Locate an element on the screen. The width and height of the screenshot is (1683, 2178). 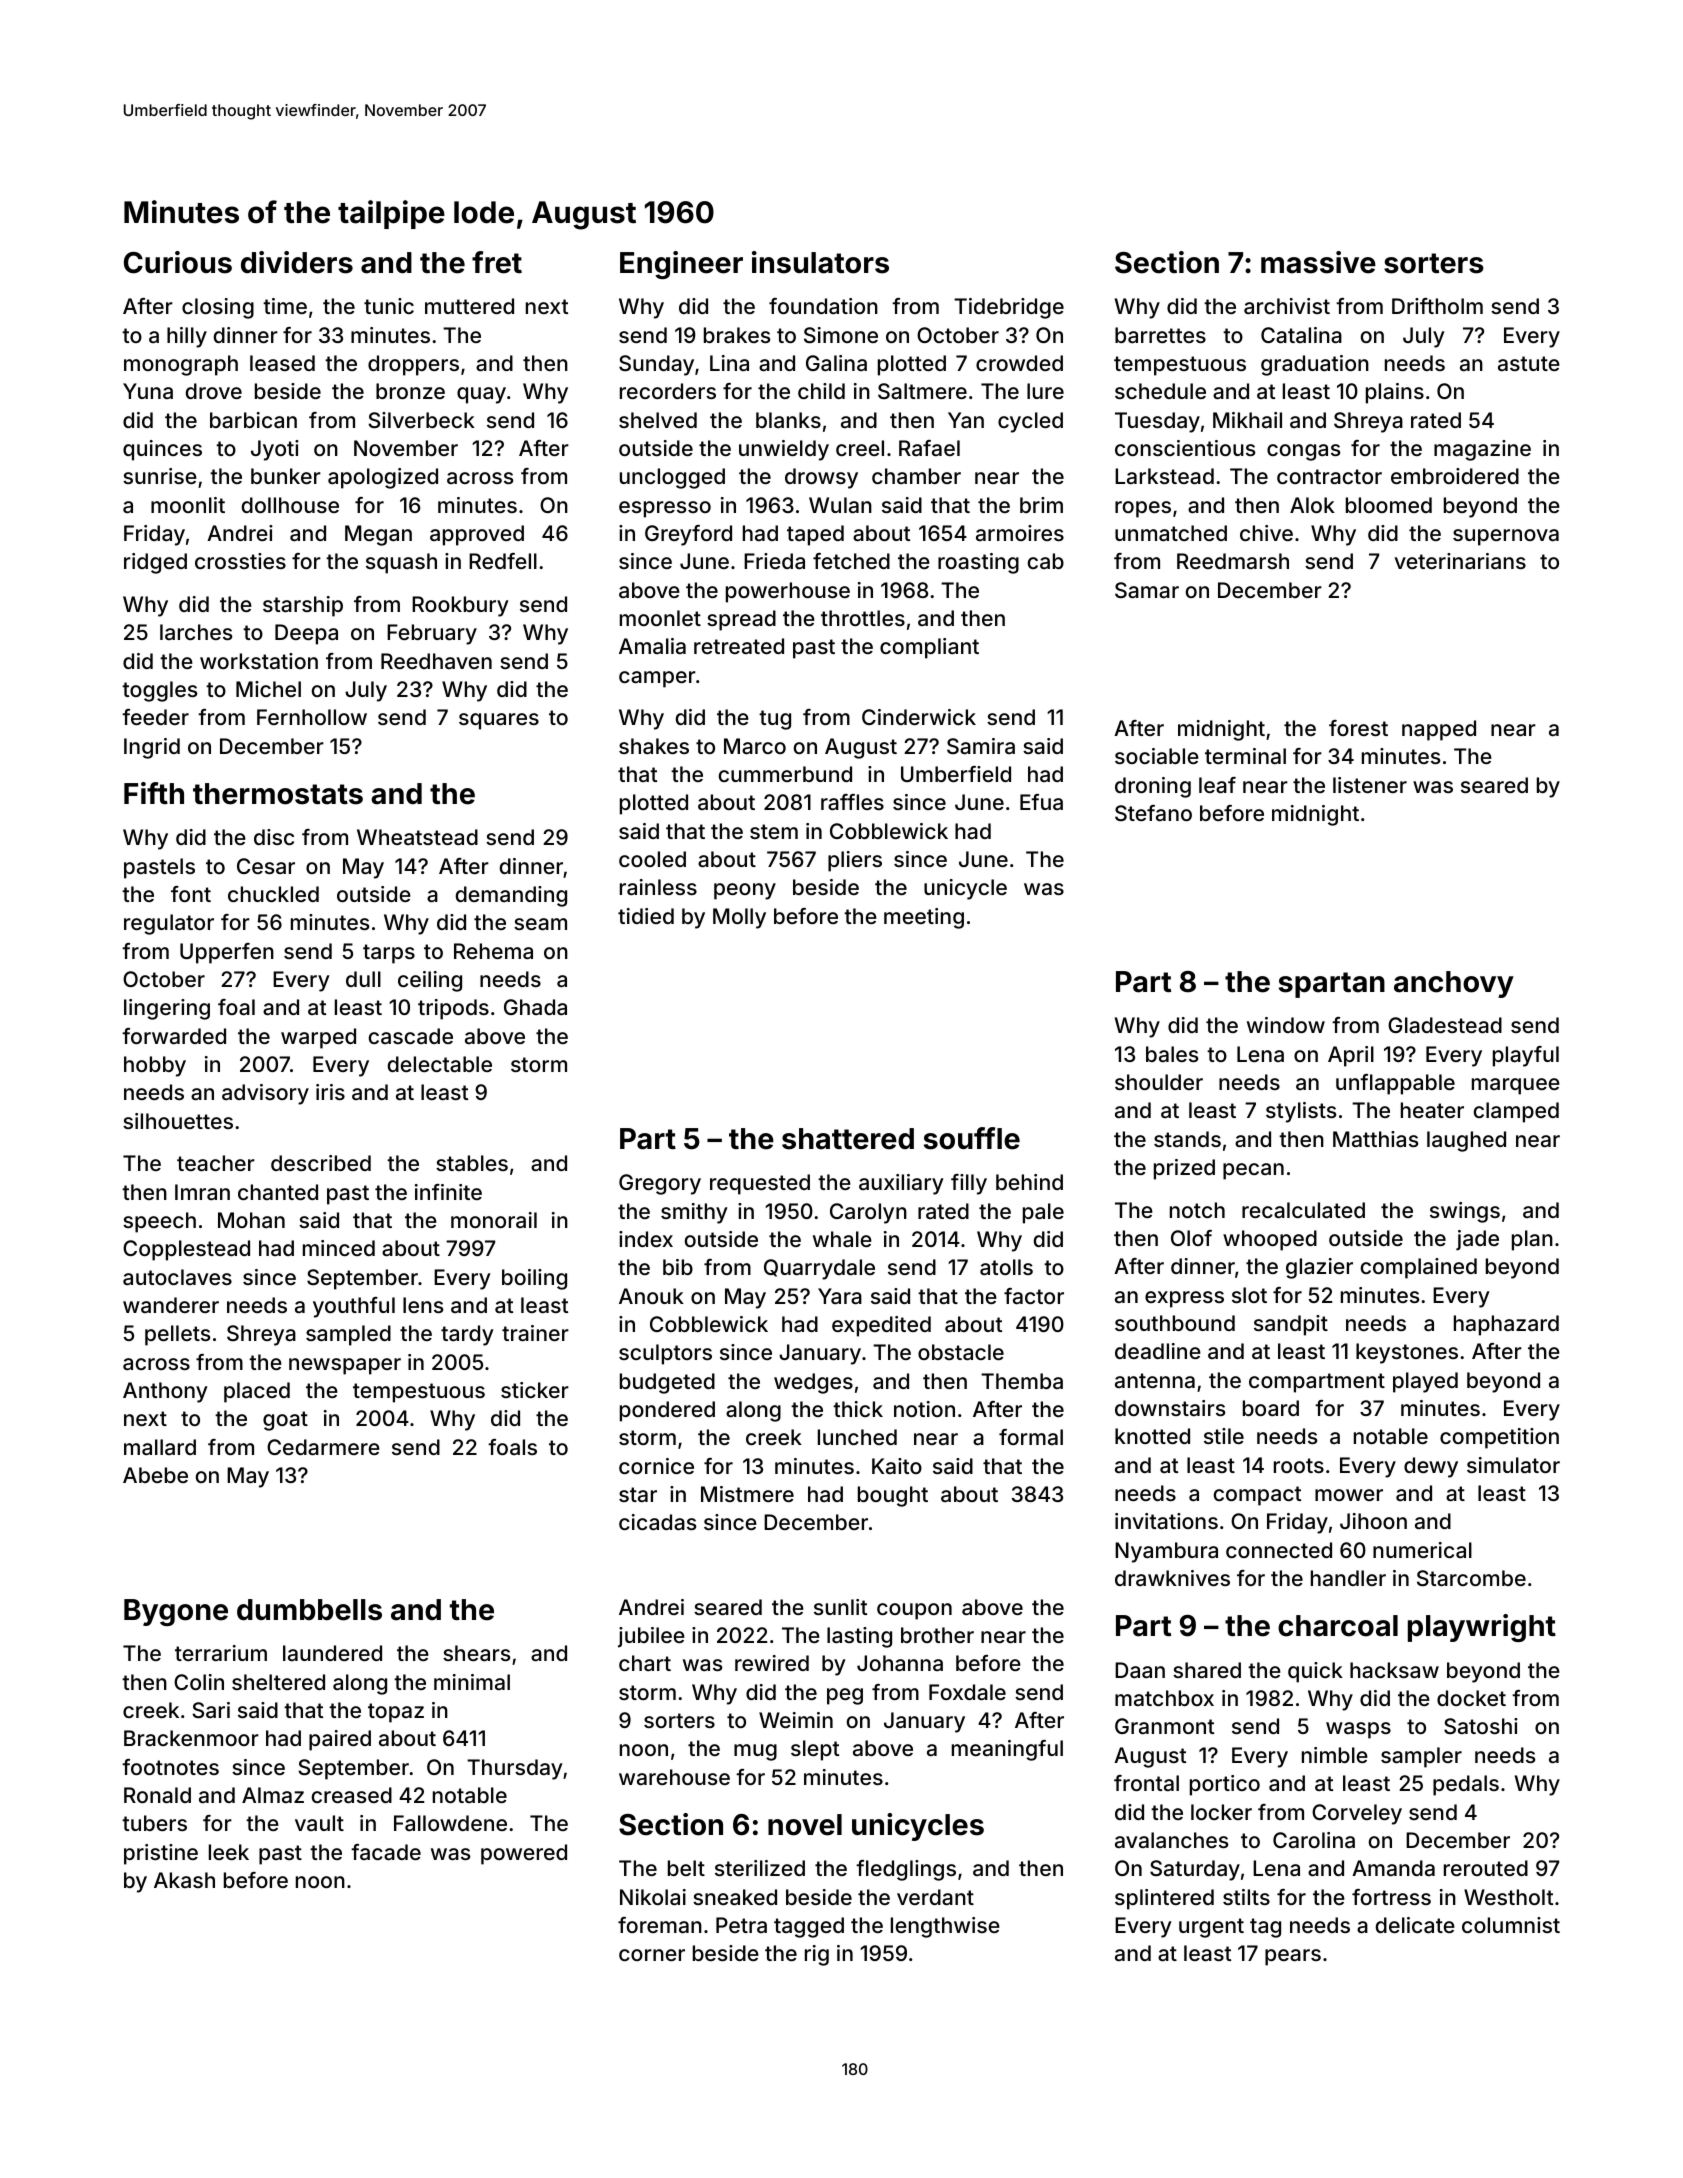
Driftholm is located at coordinates (1437, 306).
